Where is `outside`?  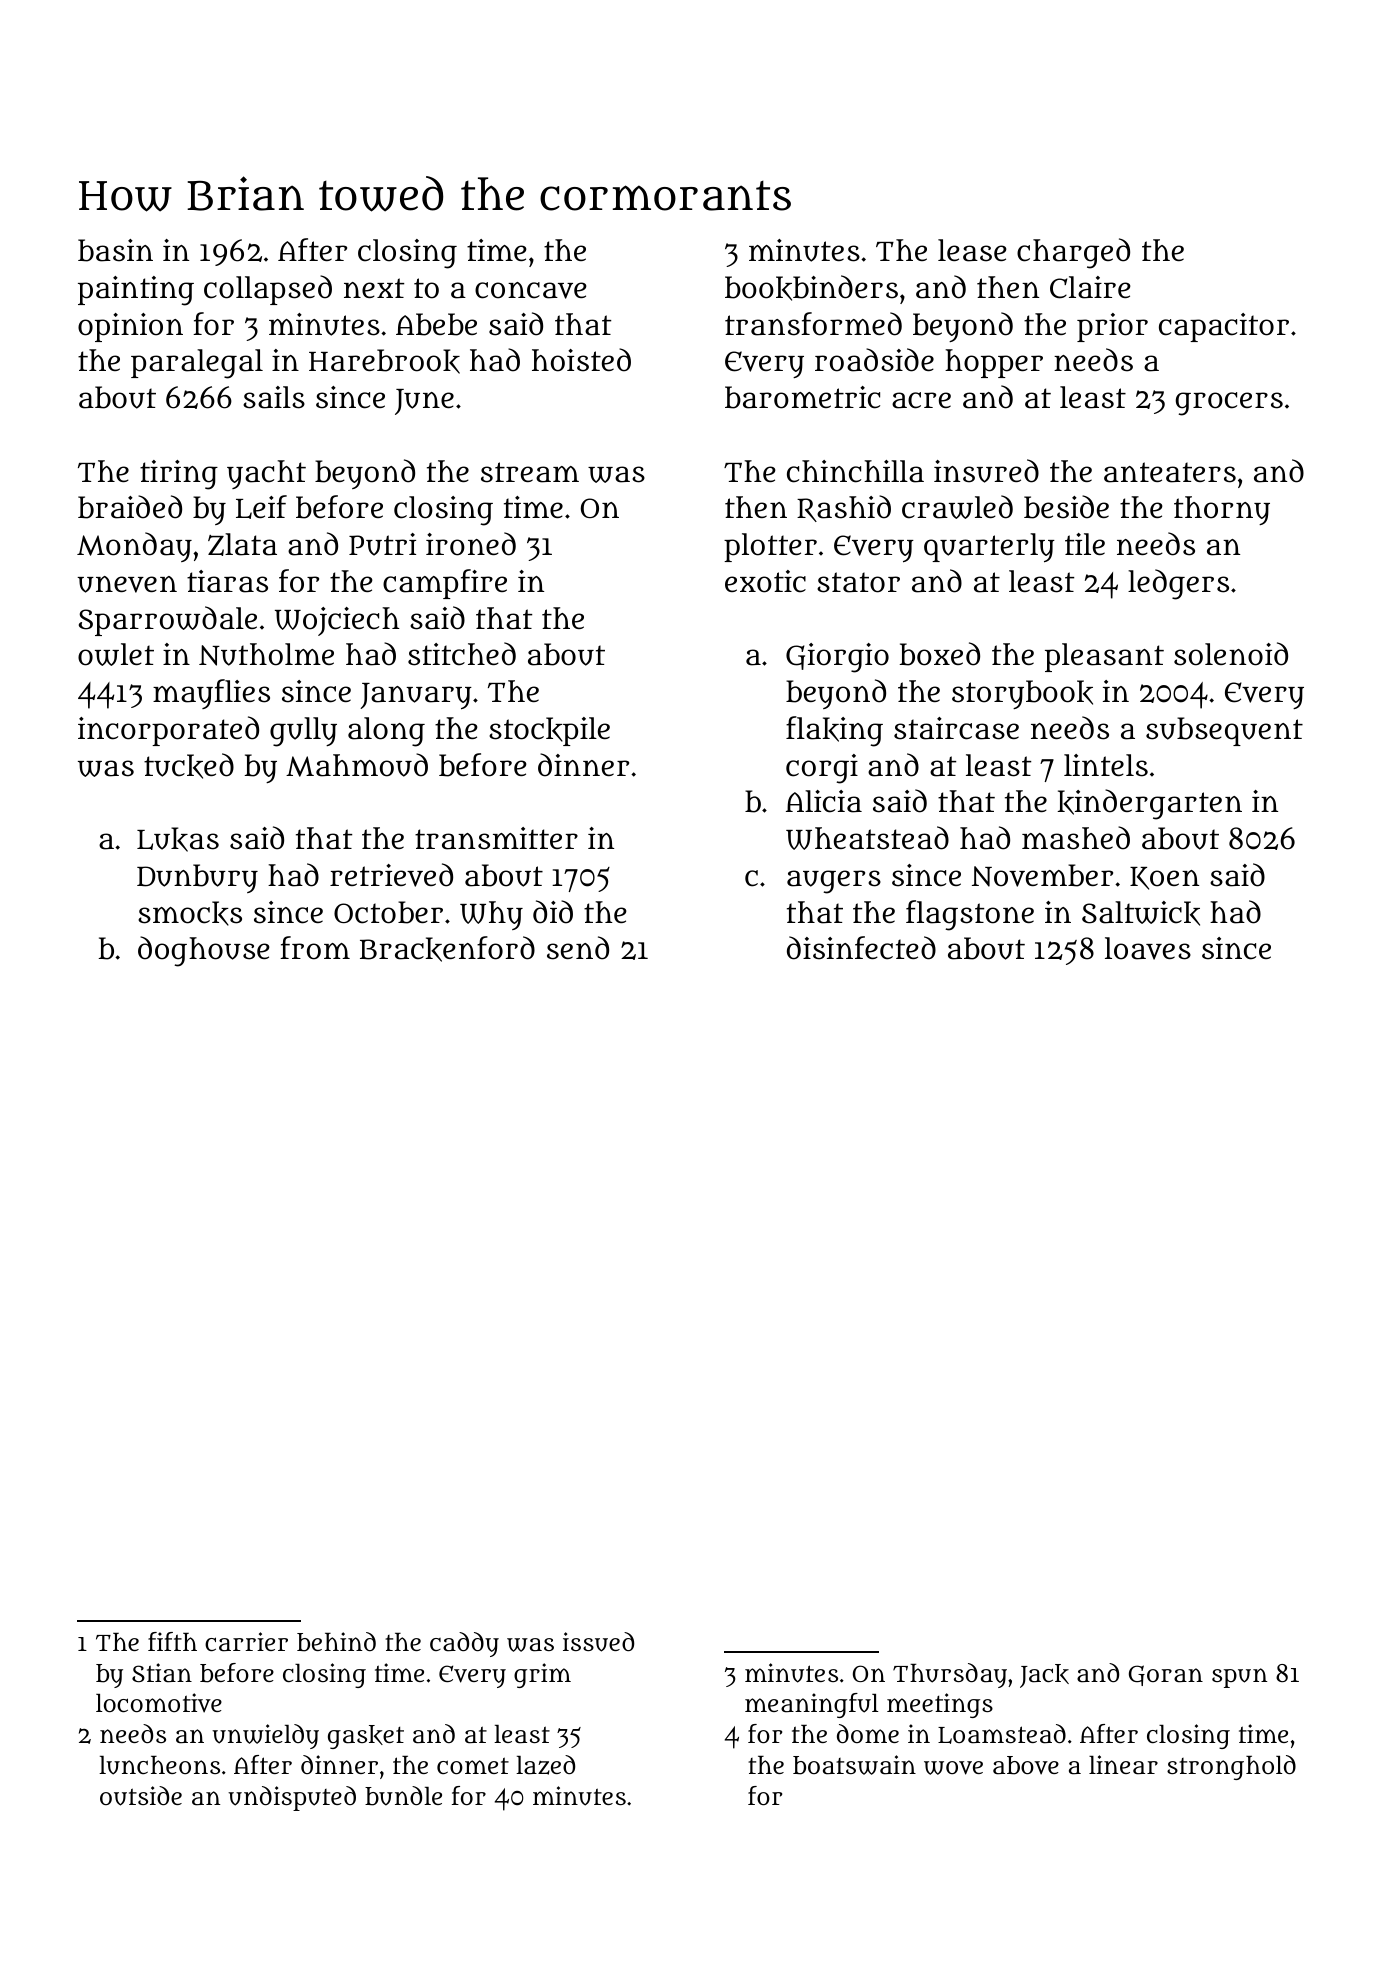 outside is located at coordinates (141, 1796).
